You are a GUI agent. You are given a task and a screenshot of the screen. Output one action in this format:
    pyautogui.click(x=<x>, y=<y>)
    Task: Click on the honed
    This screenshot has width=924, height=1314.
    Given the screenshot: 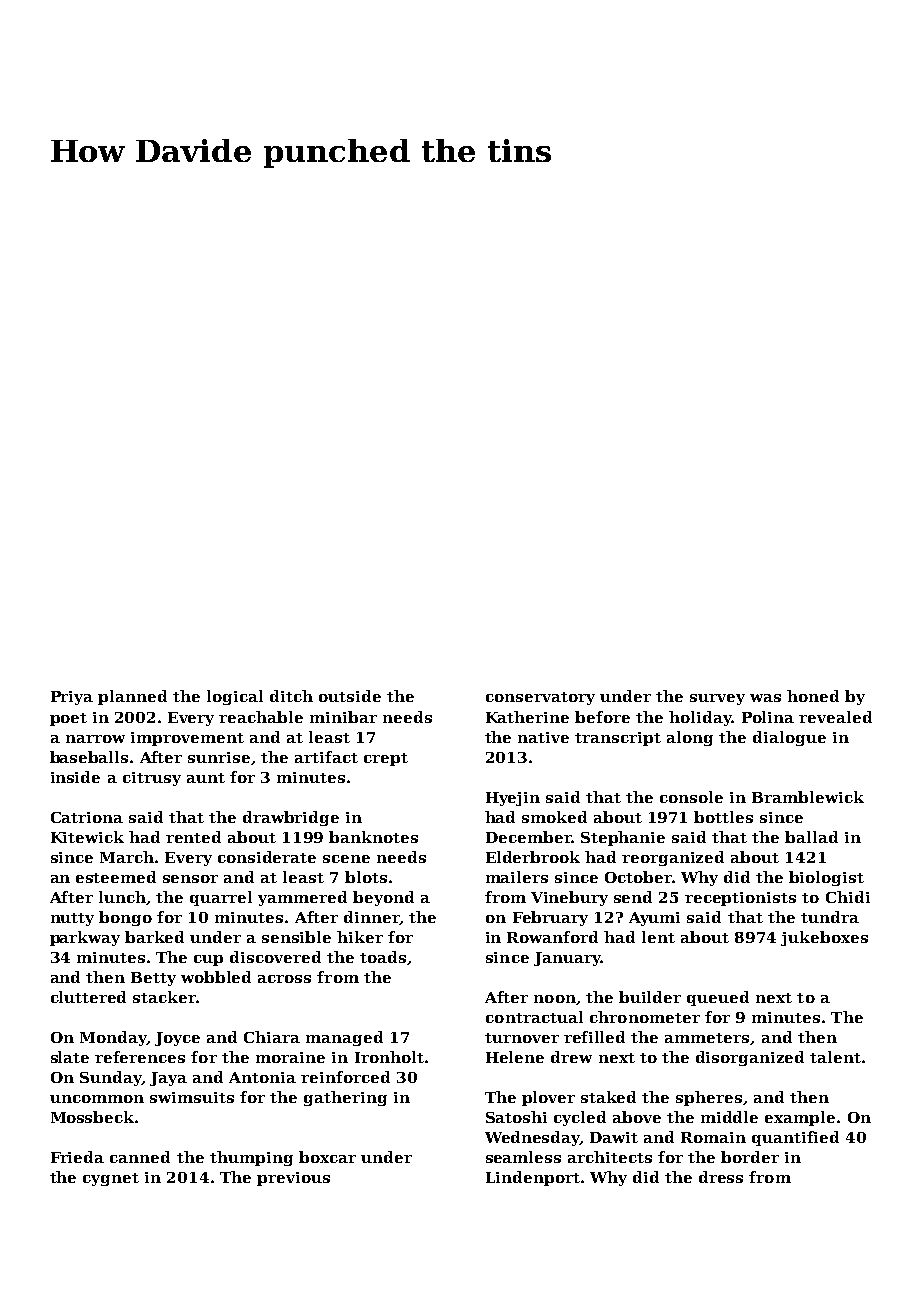 What is the action you would take?
    pyautogui.click(x=813, y=696)
